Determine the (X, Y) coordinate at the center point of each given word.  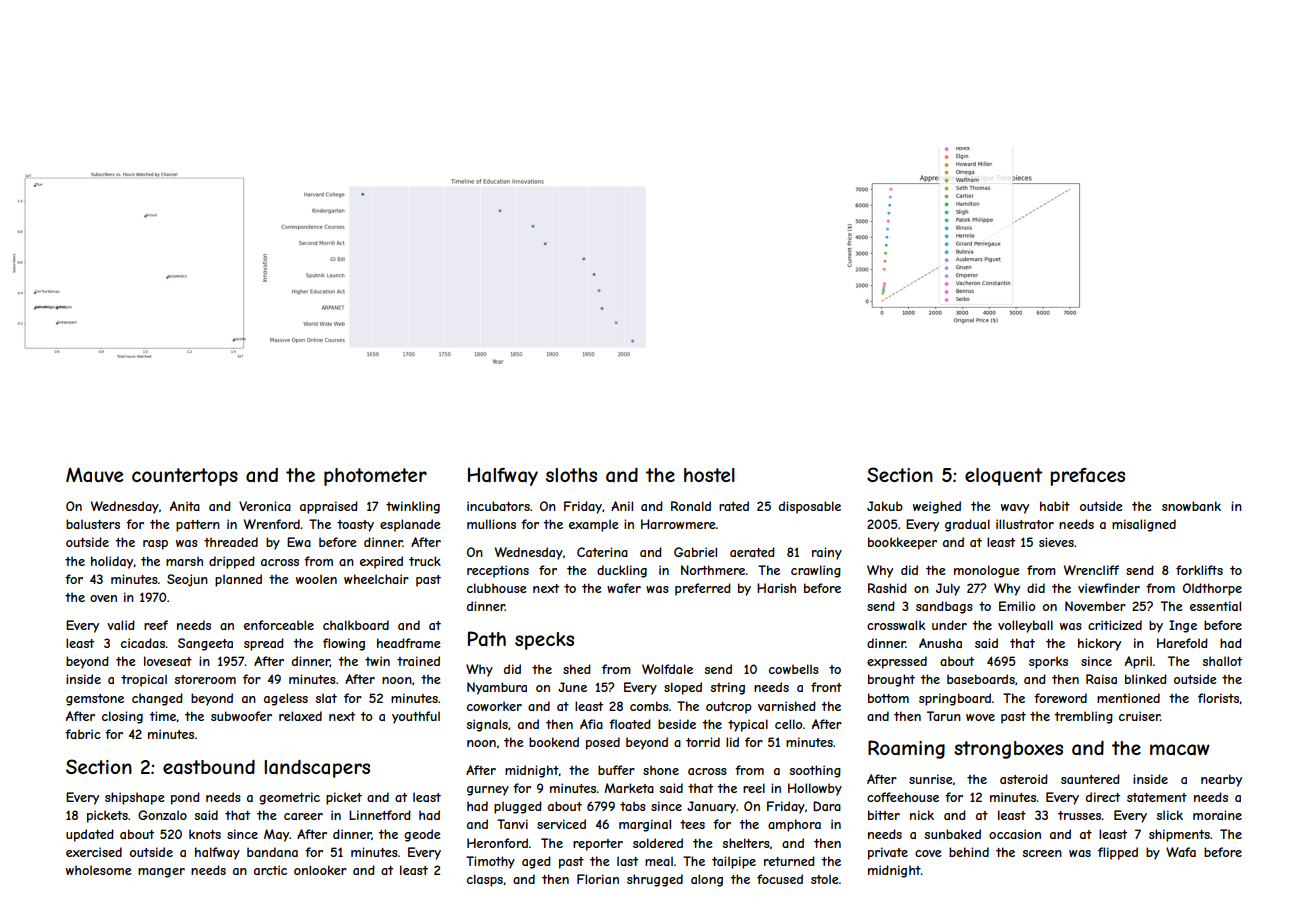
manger (161, 873)
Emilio (1017, 606)
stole (825, 879)
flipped (1118, 853)
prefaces (1087, 477)
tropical (144, 680)
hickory (1099, 644)
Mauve (94, 474)
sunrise (931, 779)
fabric (83, 734)
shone (661, 770)
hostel (709, 475)
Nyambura (497, 688)
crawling (816, 571)
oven (103, 598)
